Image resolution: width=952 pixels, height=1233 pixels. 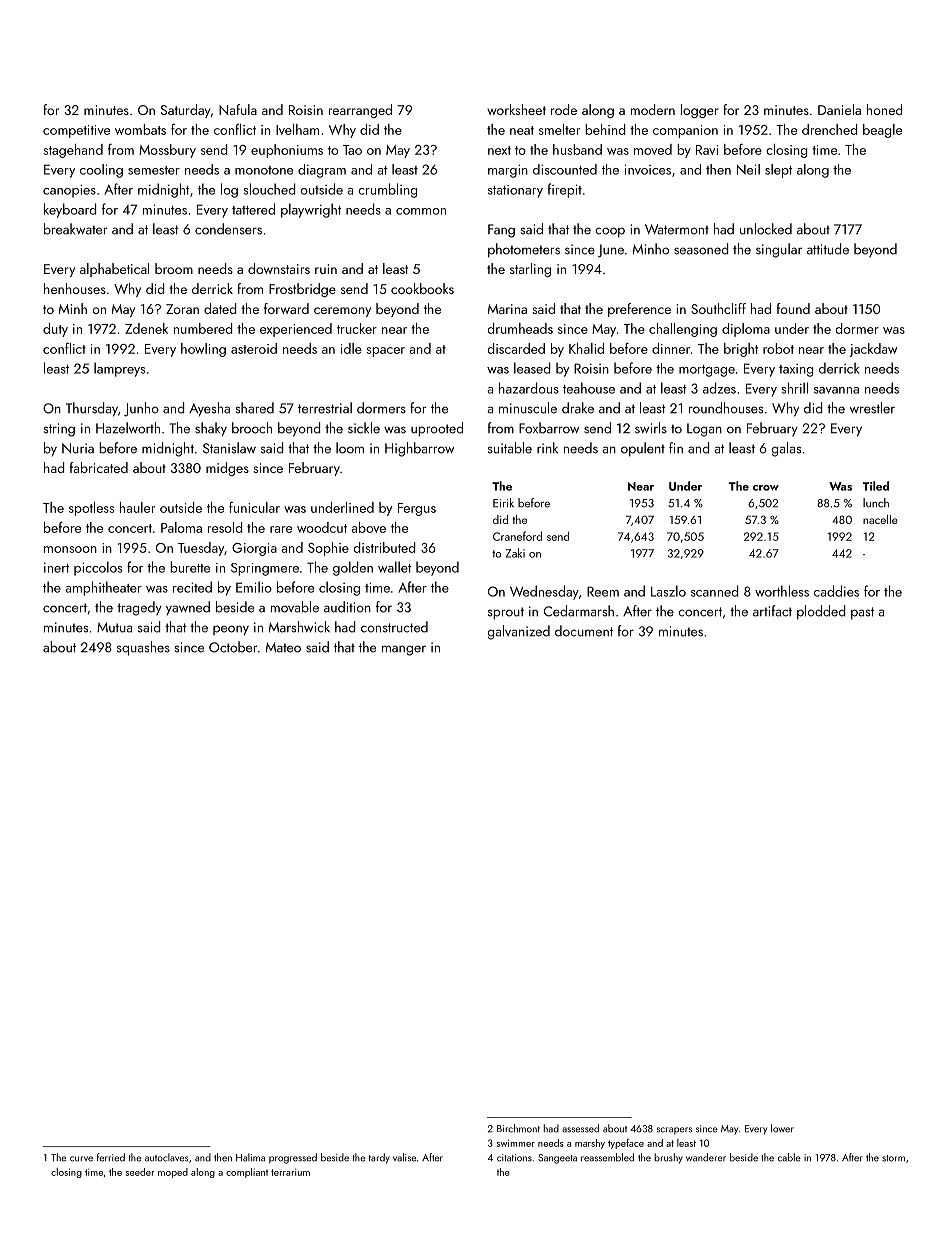 I want to click on henhouses, so click(x=75, y=288).
